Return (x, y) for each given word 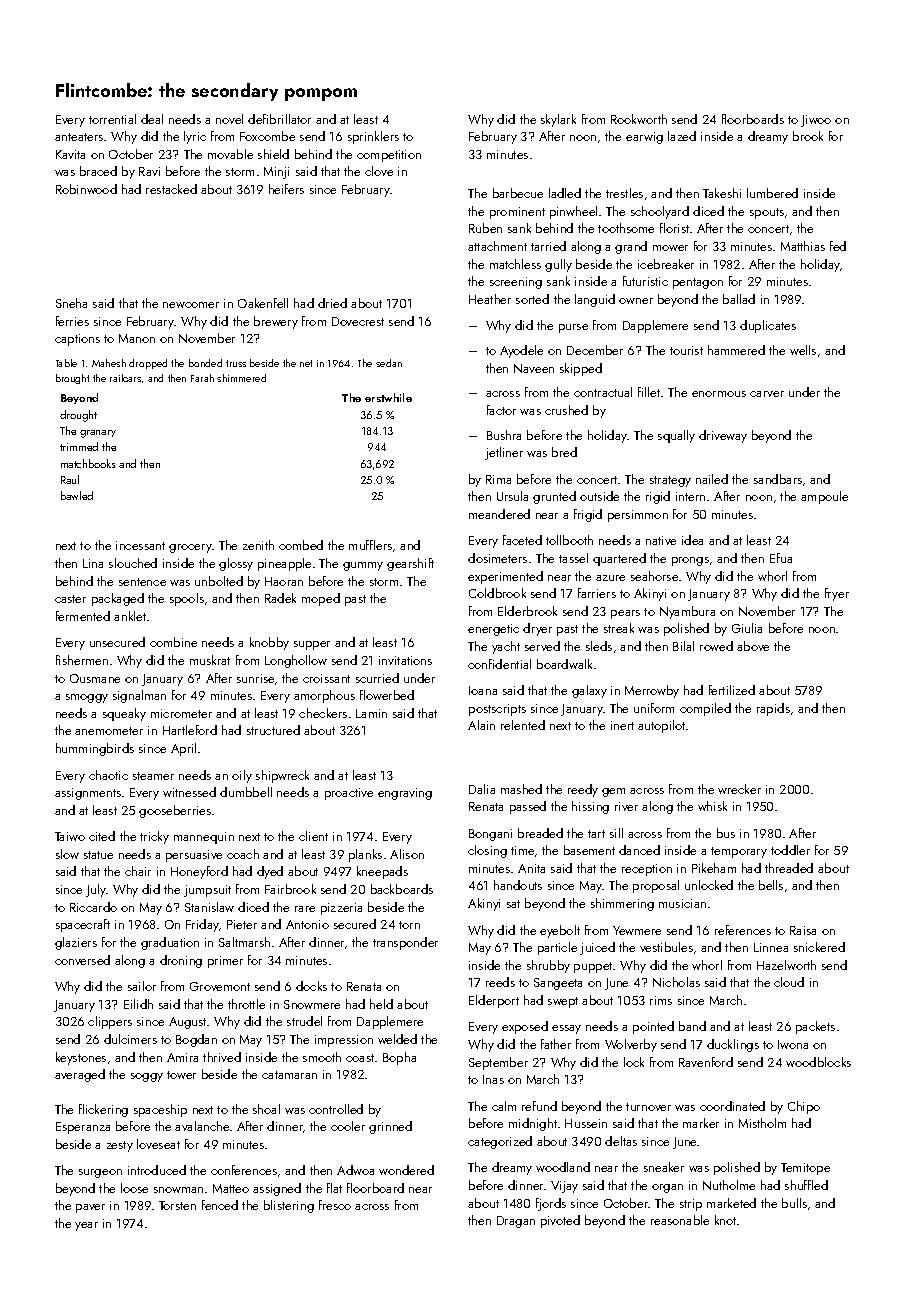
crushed (566, 410)
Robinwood (86, 189)
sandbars (778, 479)
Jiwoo (816, 121)
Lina (93, 563)
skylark (558, 120)
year (86, 1226)
